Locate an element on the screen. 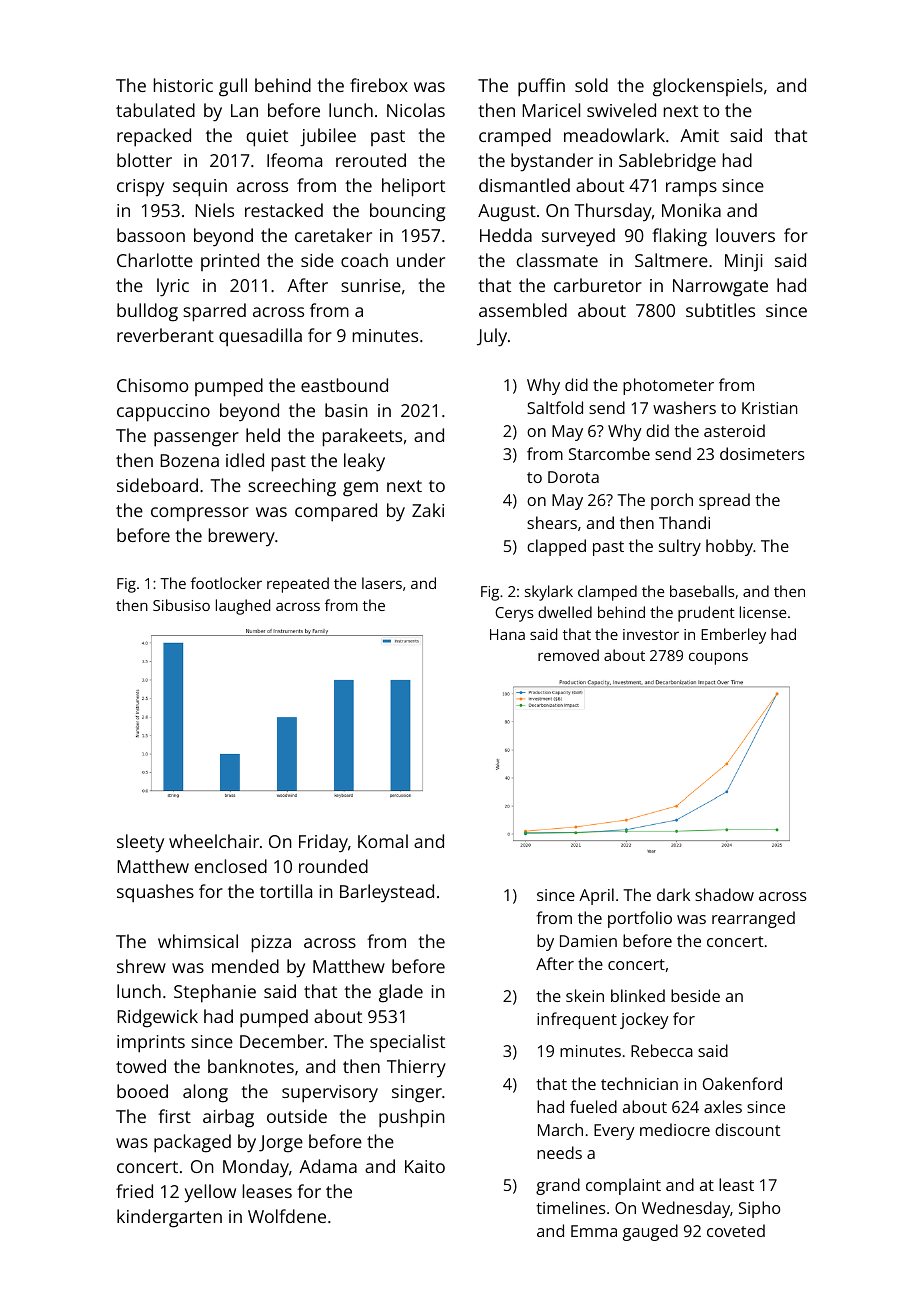  ramps is located at coordinates (691, 189).
